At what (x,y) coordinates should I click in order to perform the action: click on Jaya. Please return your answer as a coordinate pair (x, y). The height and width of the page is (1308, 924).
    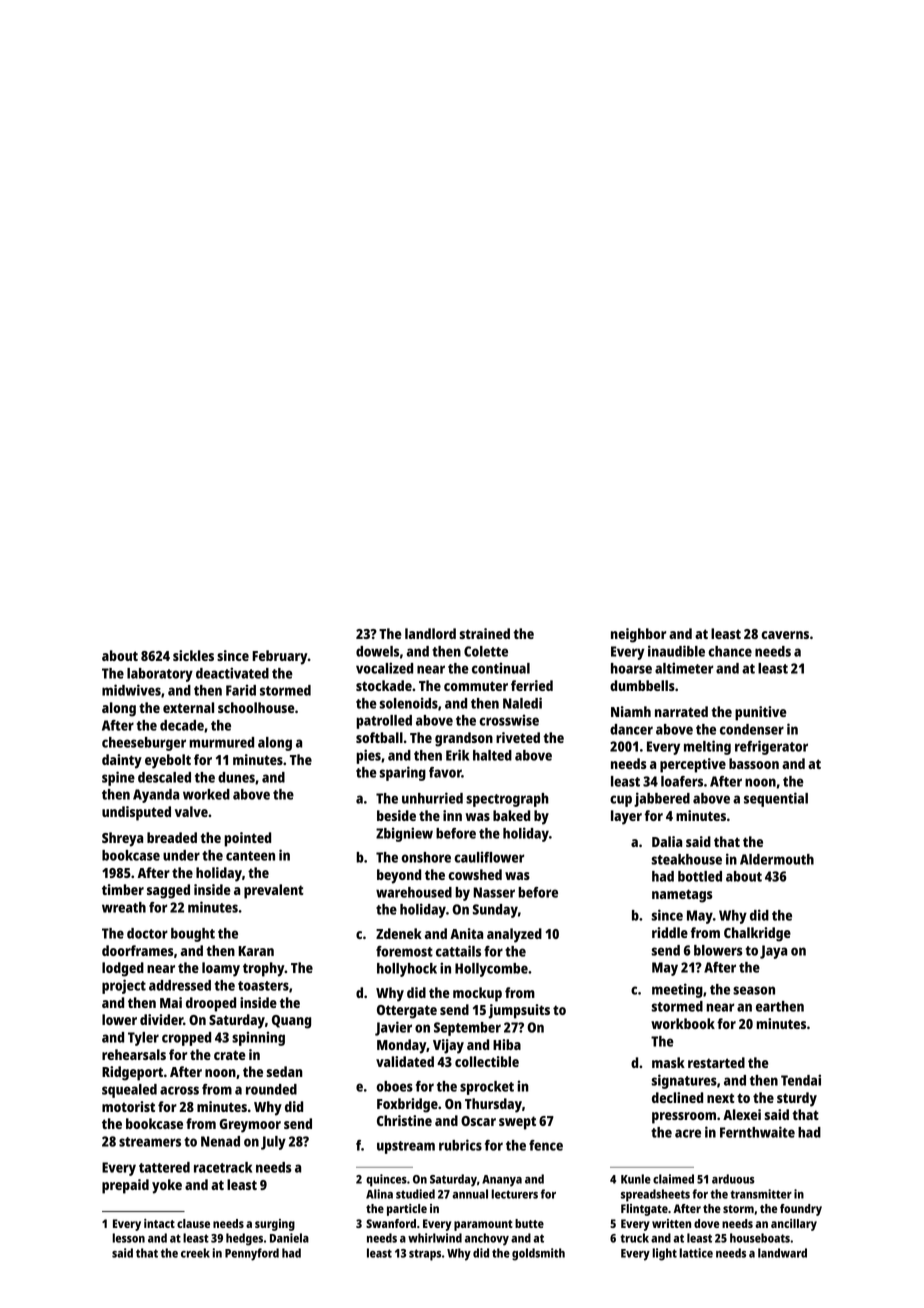
    Looking at the image, I should click on (773, 952).
